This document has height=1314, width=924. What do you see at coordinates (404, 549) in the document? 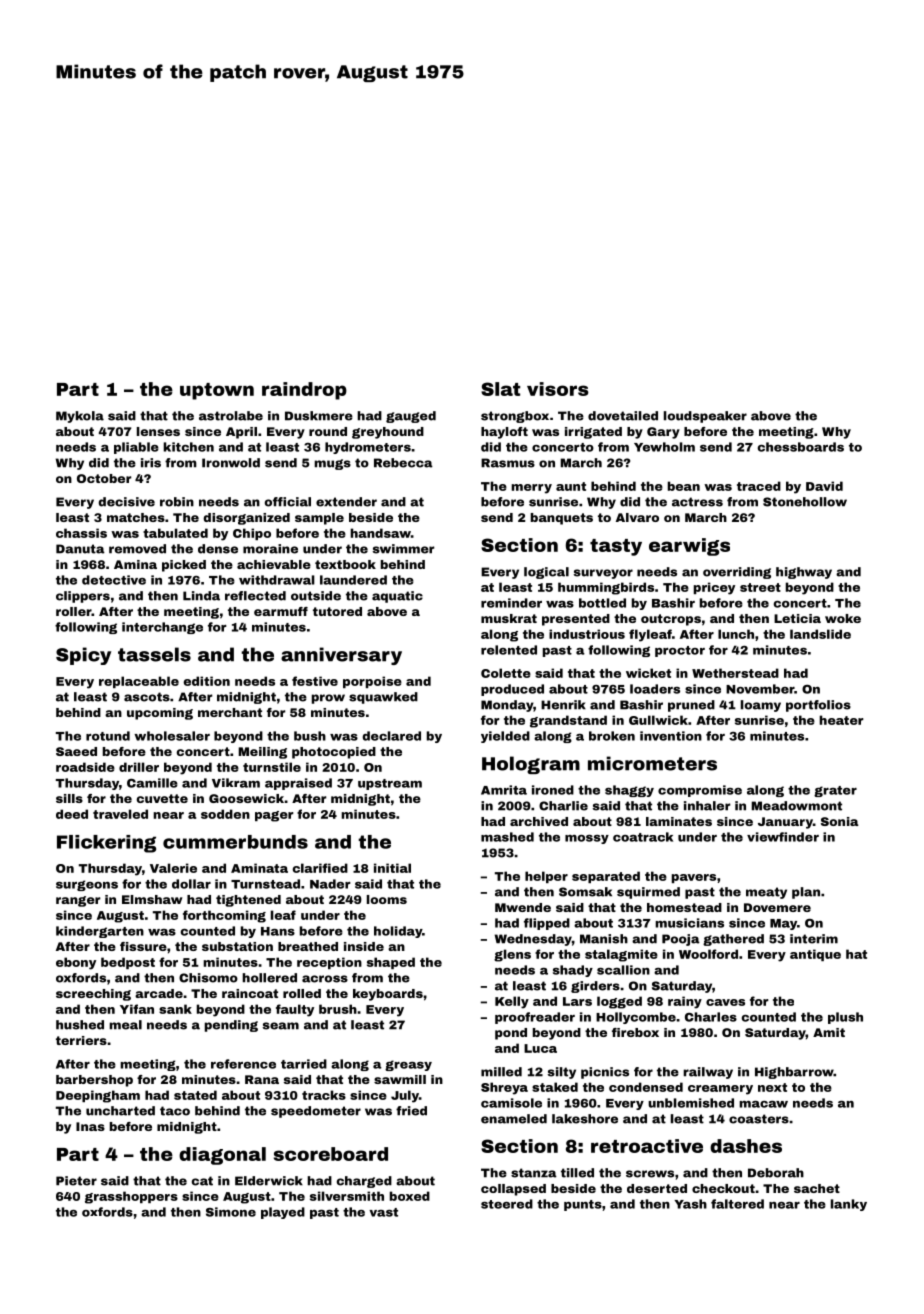
I see `swimmer` at bounding box center [404, 549].
